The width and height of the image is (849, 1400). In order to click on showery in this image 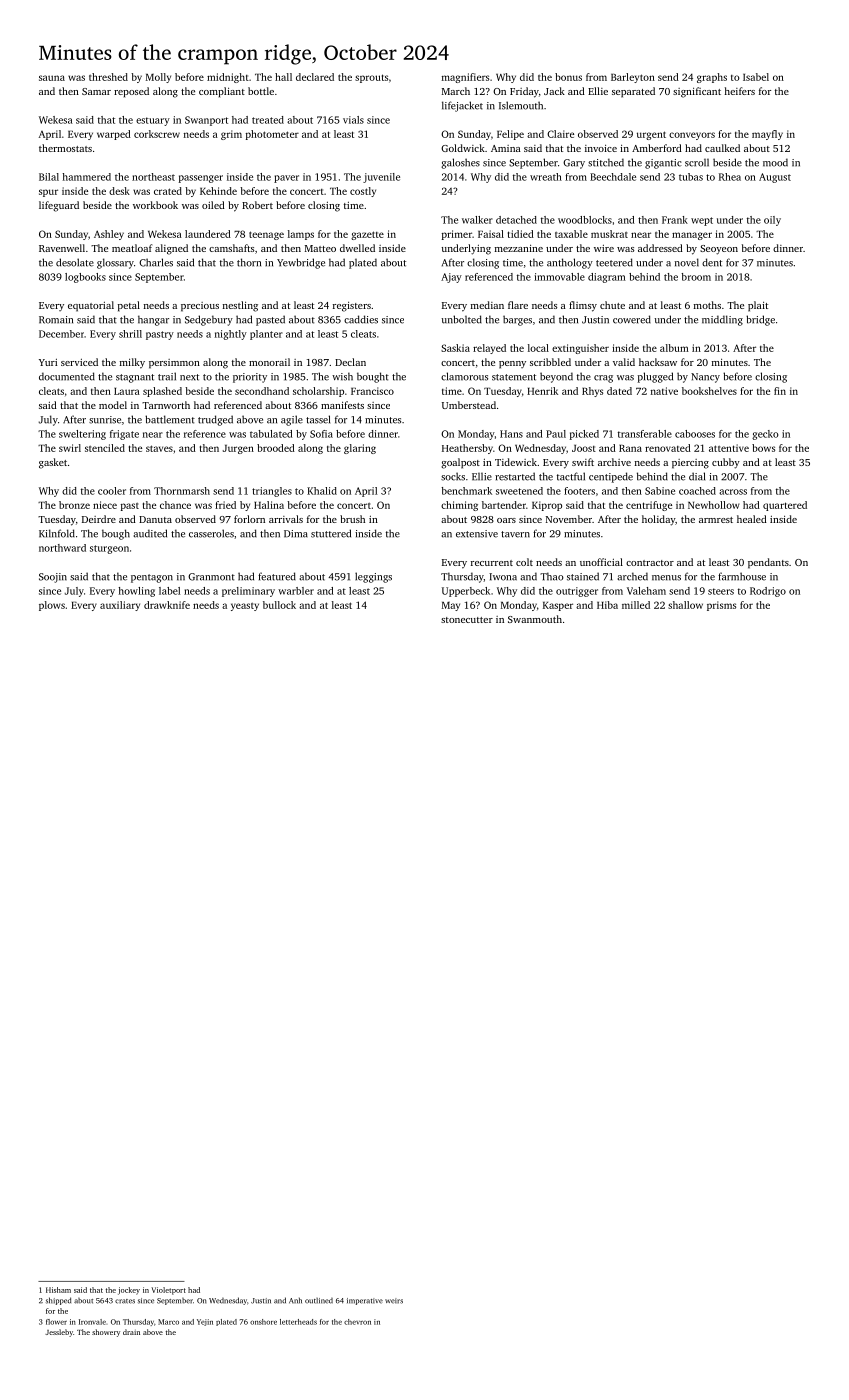, I will do `click(106, 1333)`.
